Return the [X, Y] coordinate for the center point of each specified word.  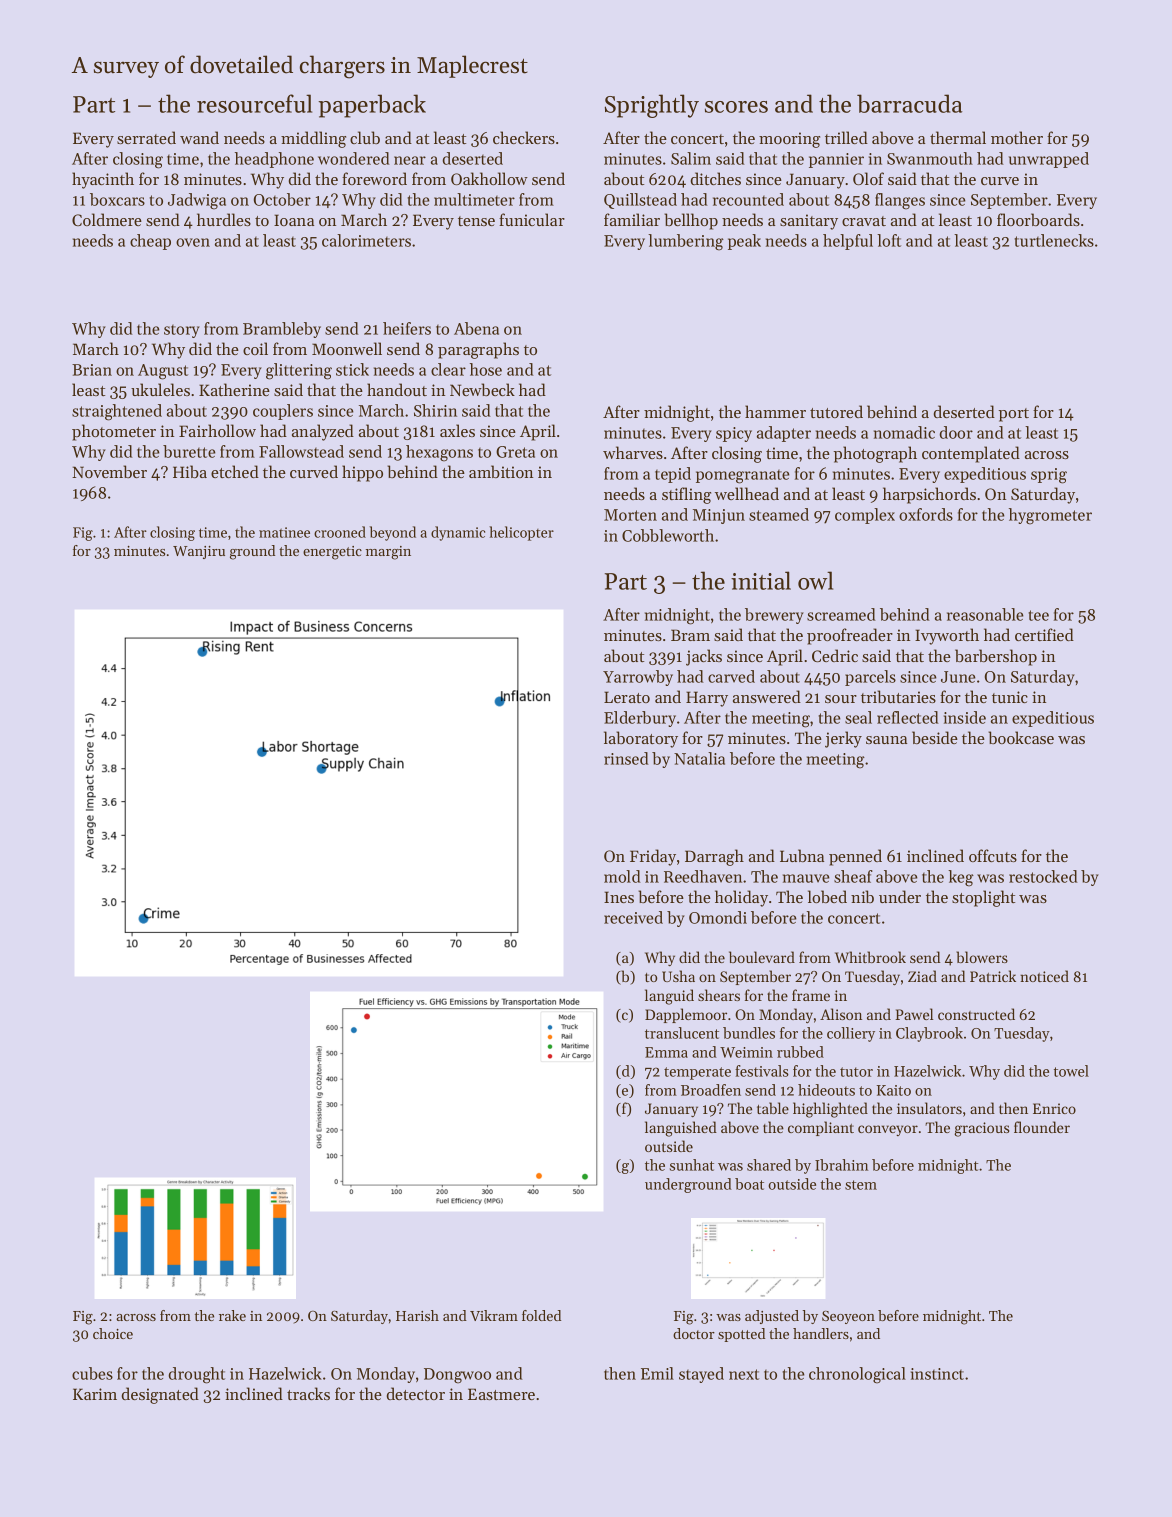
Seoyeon [848, 1317]
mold [622, 876]
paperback [372, 106]
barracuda [909, 103]
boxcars [117, 199]
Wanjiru [199, 552]
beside [935, 737]
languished [681, 1129]
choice [113, 1333]
